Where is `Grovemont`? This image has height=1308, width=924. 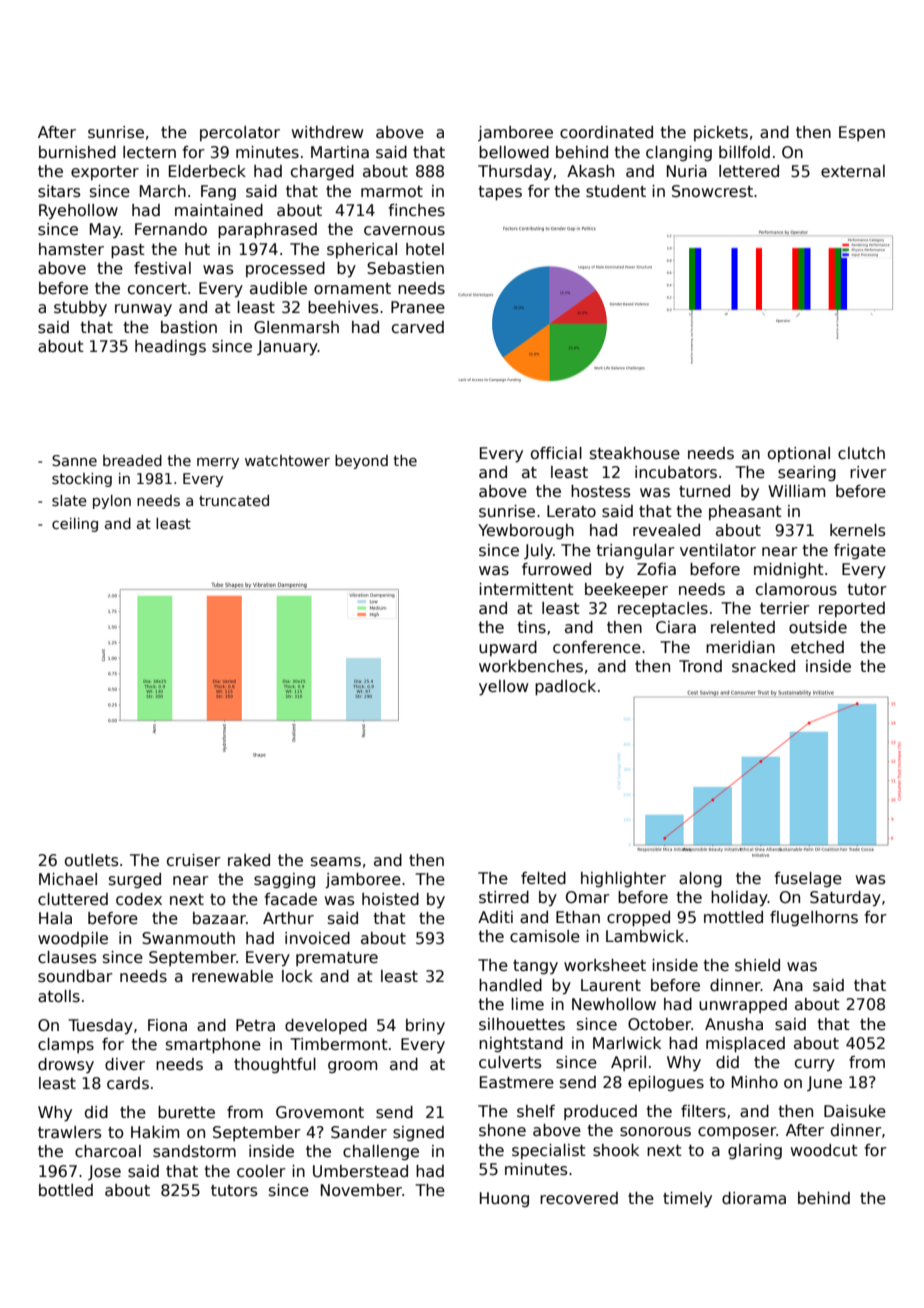 Grovemont is located at coordinates (320, 1112).
